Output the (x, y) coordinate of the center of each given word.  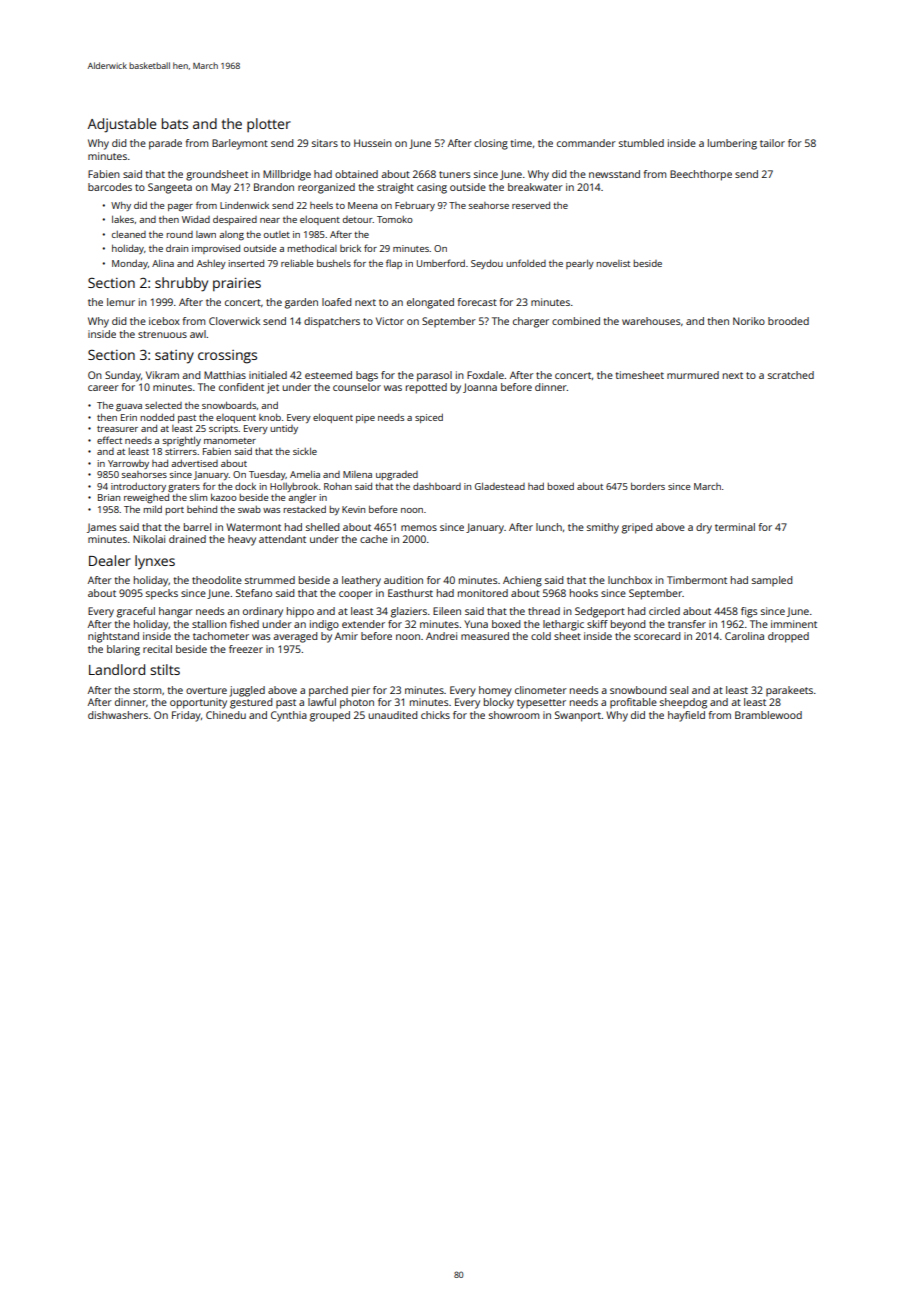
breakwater (535, 187)
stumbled (641, 143)
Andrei (441, 636)
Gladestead (500, 486)
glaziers (409, 612)
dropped (788, 637)
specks (162, 594)
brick (350, 248)
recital (157, 649)
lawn (206, 234)
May (221, 188)
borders (648, 486)
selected (163, 405)
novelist (613, 263)
